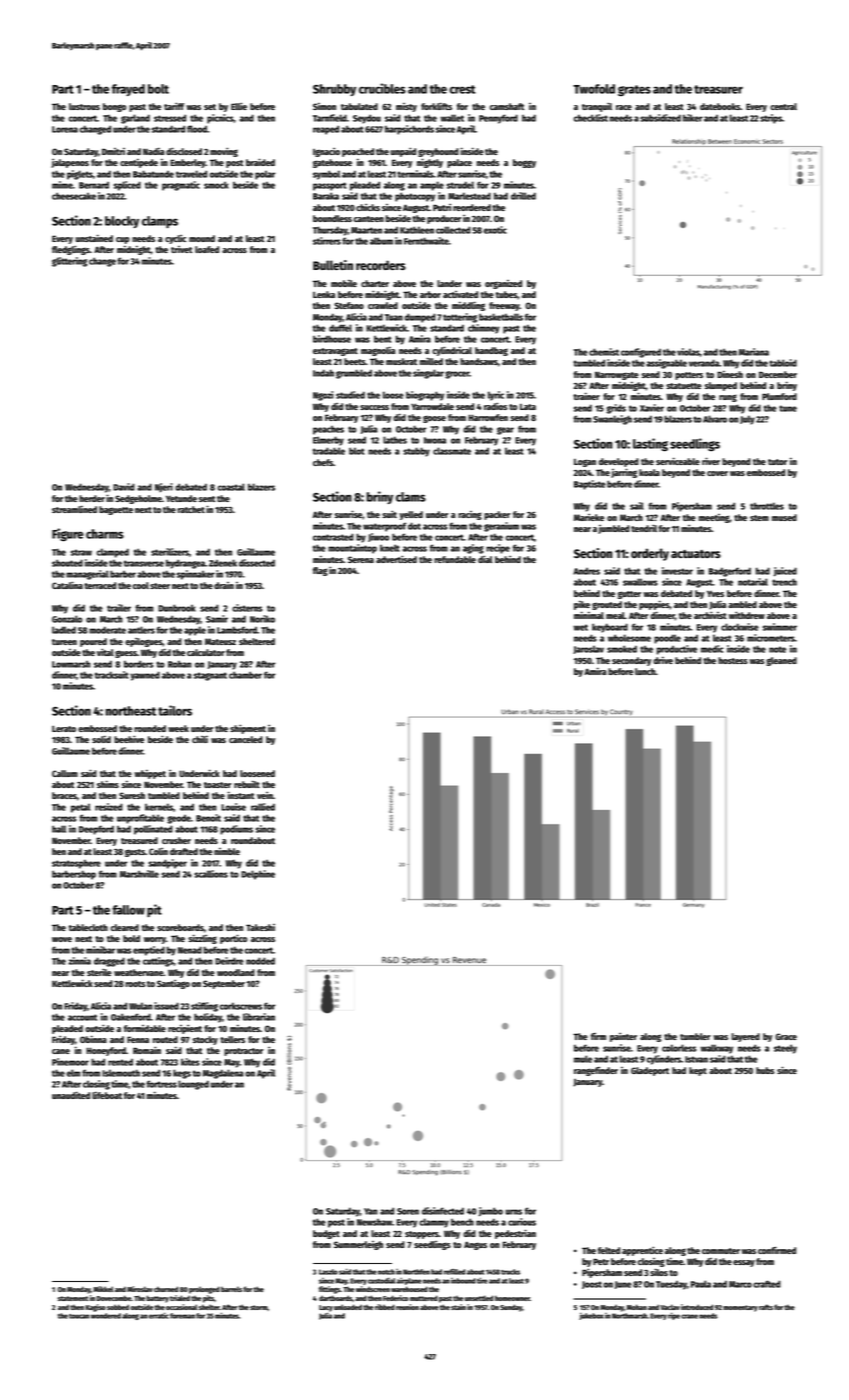 The image size is (849, 1400). I want to click on introduced, so click(697, 1307).
